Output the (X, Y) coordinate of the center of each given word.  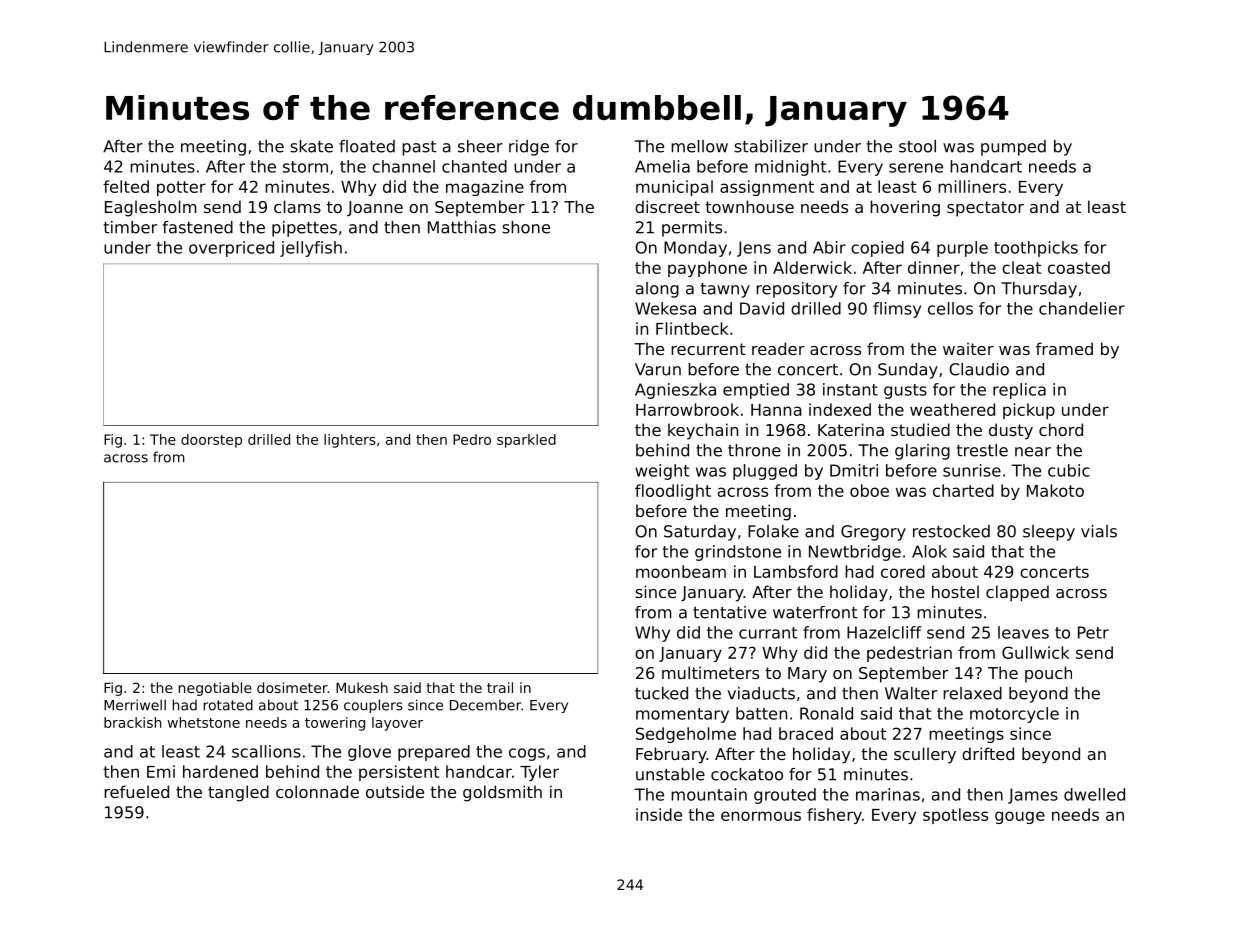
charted (963, 490)
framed (1064, 348)
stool (917, 146)
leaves (1023, 632)
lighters (350, 441)
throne (754, 450)
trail (500, 687)
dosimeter (292, 687)
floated (367, 146)
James (1033, 796)
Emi (161, 771)
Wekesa (665, 308)
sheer (480, 146)
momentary (682, 715)
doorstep (211, 441)
